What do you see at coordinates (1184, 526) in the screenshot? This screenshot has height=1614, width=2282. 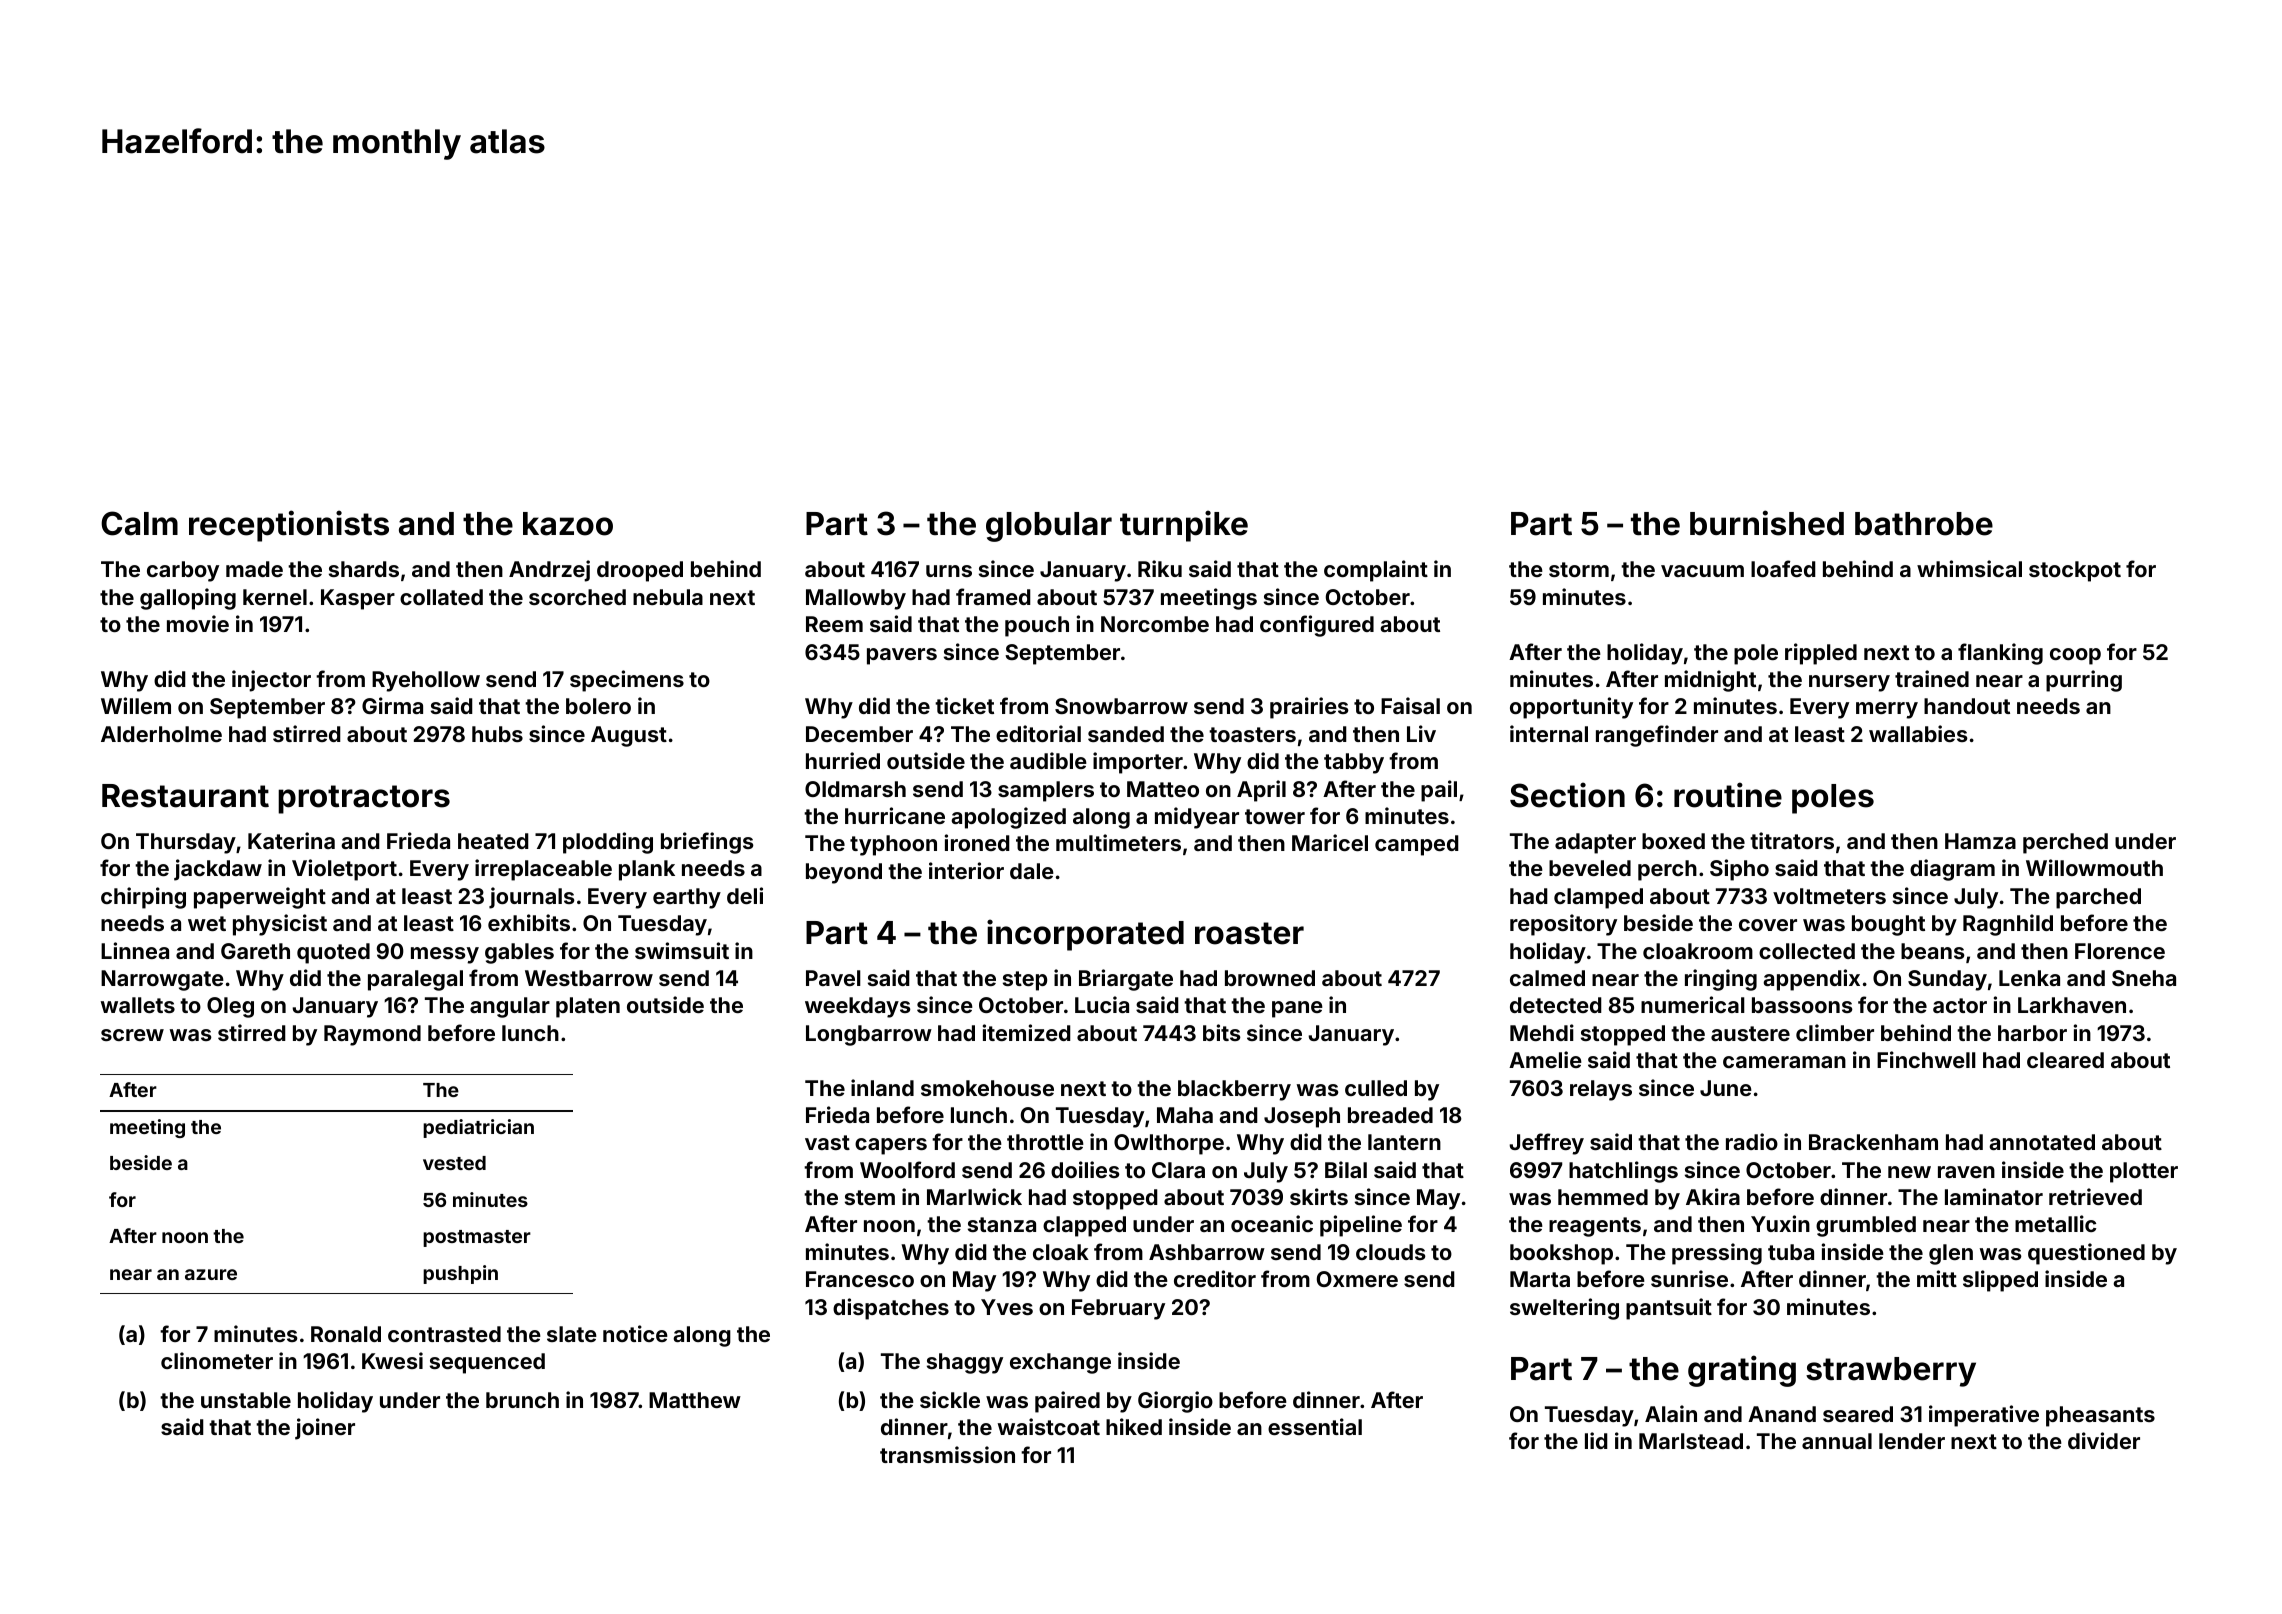 I see `turnpike` at bounding box center [1184, 526].
